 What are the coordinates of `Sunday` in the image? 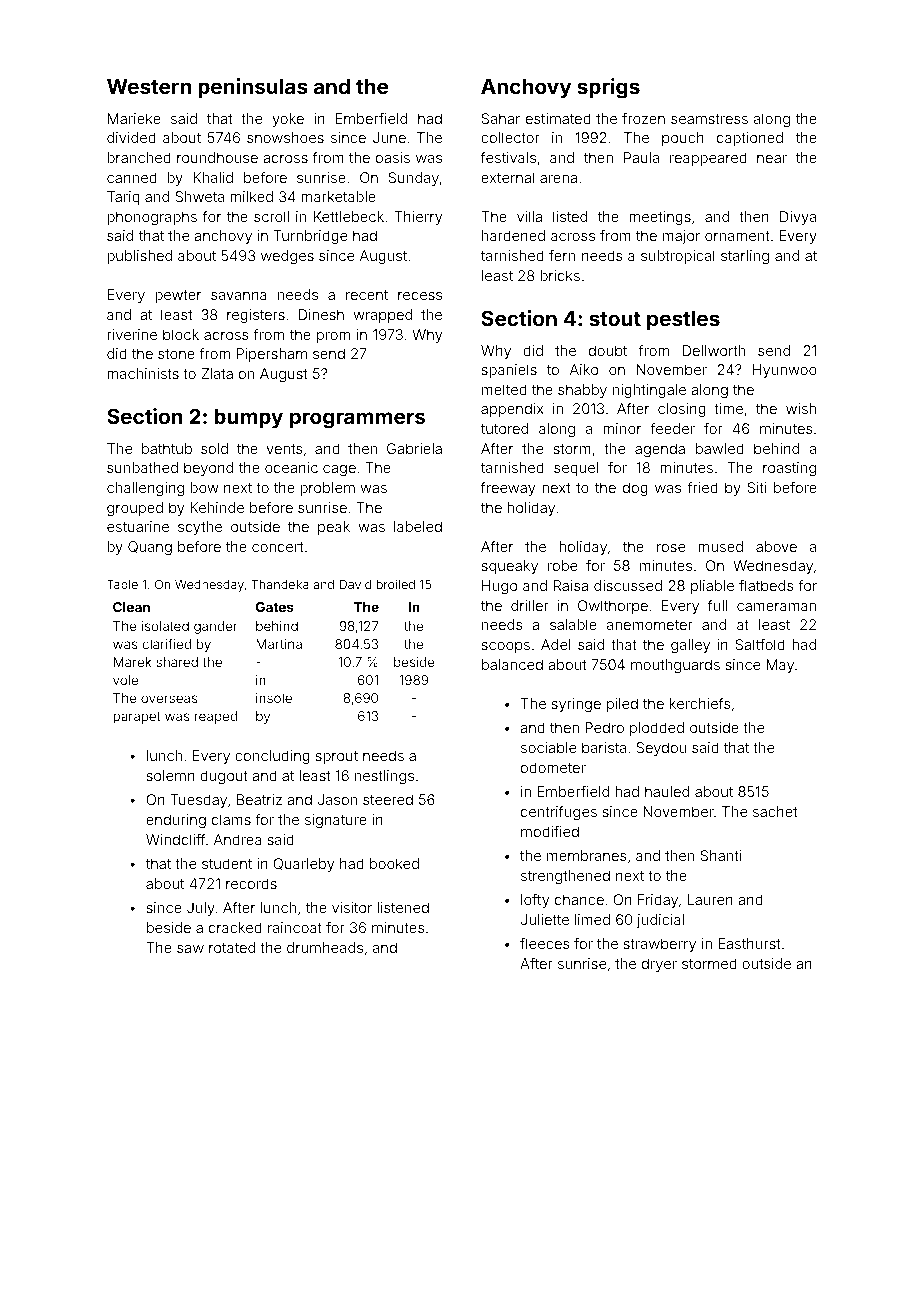 It's located at (414, 179).
